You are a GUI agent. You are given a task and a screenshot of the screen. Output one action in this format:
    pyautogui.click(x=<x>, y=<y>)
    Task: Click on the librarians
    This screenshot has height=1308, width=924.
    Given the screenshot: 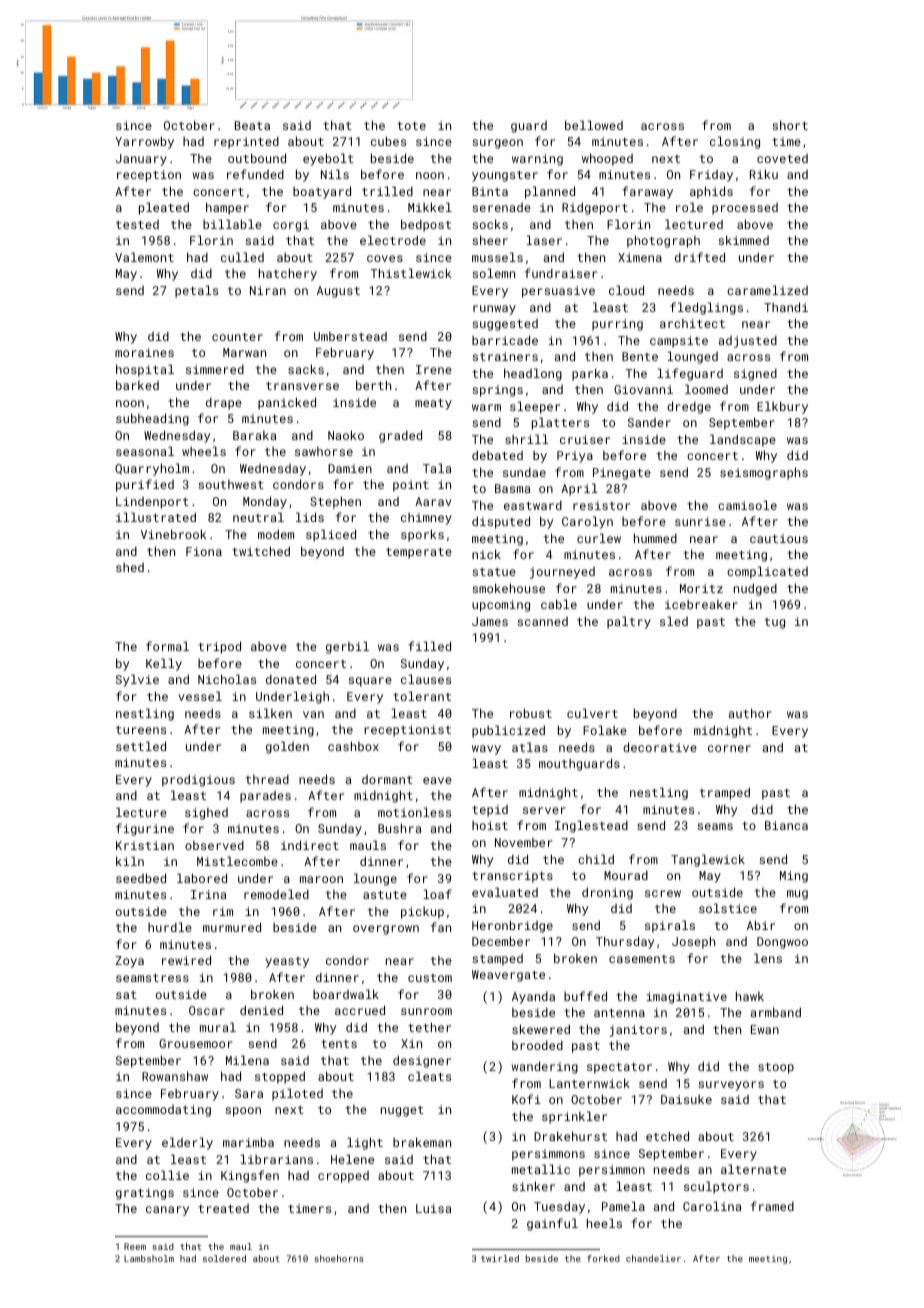 What is the action you would take?
    pyautogui.click(x=276, y=1159)
